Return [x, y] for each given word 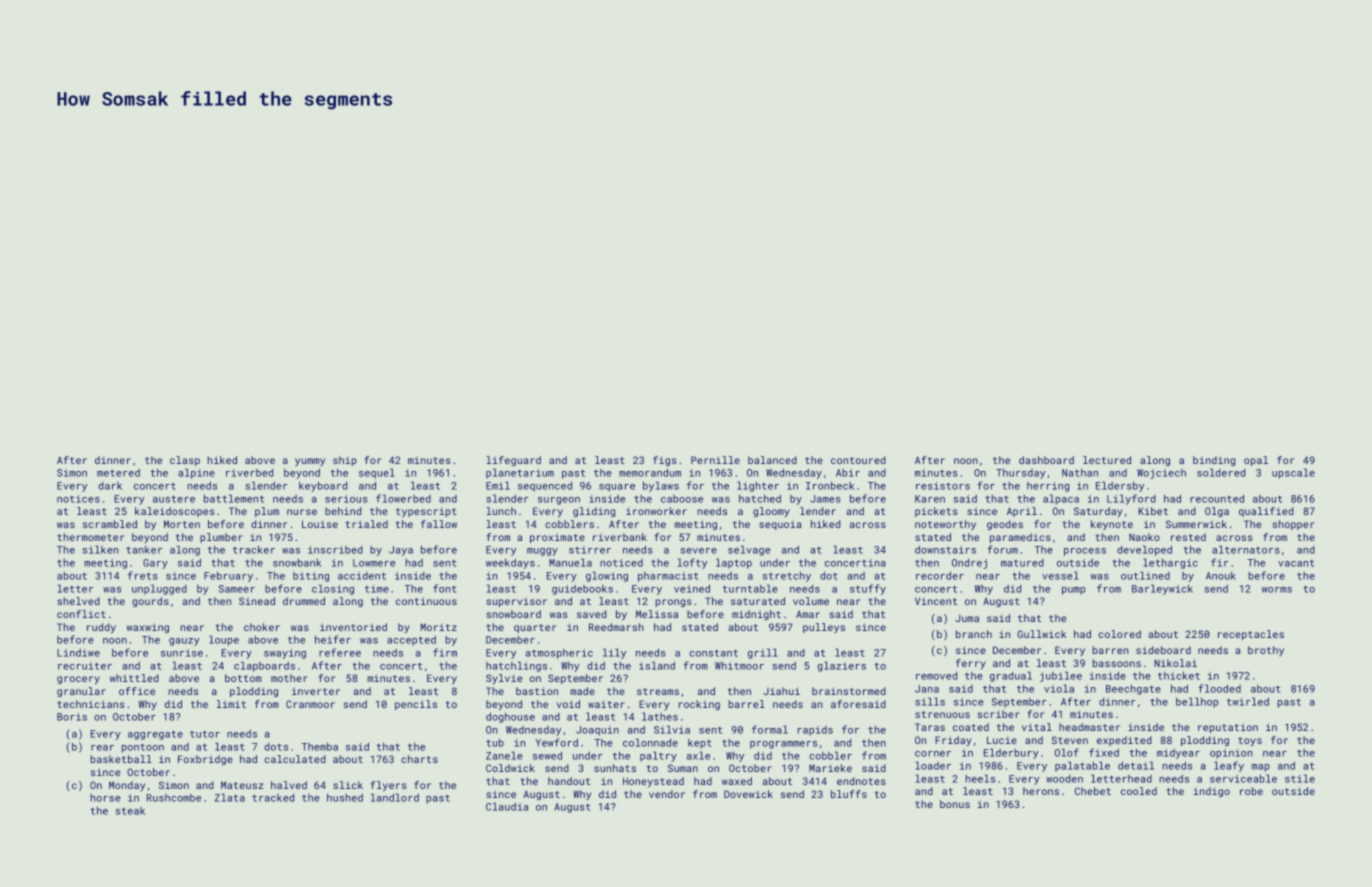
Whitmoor [739, 666]
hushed [345, 798]
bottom [243, 678]
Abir [848, 473]
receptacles [1251, 635]
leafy [1229, 766]
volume [811, 601]
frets [142, 575]
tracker [254, 550]
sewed [547, 756]
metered [118, 473]
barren [1111, 650]
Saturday [1098, 512]
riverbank [620, 537]
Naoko [1144, 537]
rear [102, 748]
